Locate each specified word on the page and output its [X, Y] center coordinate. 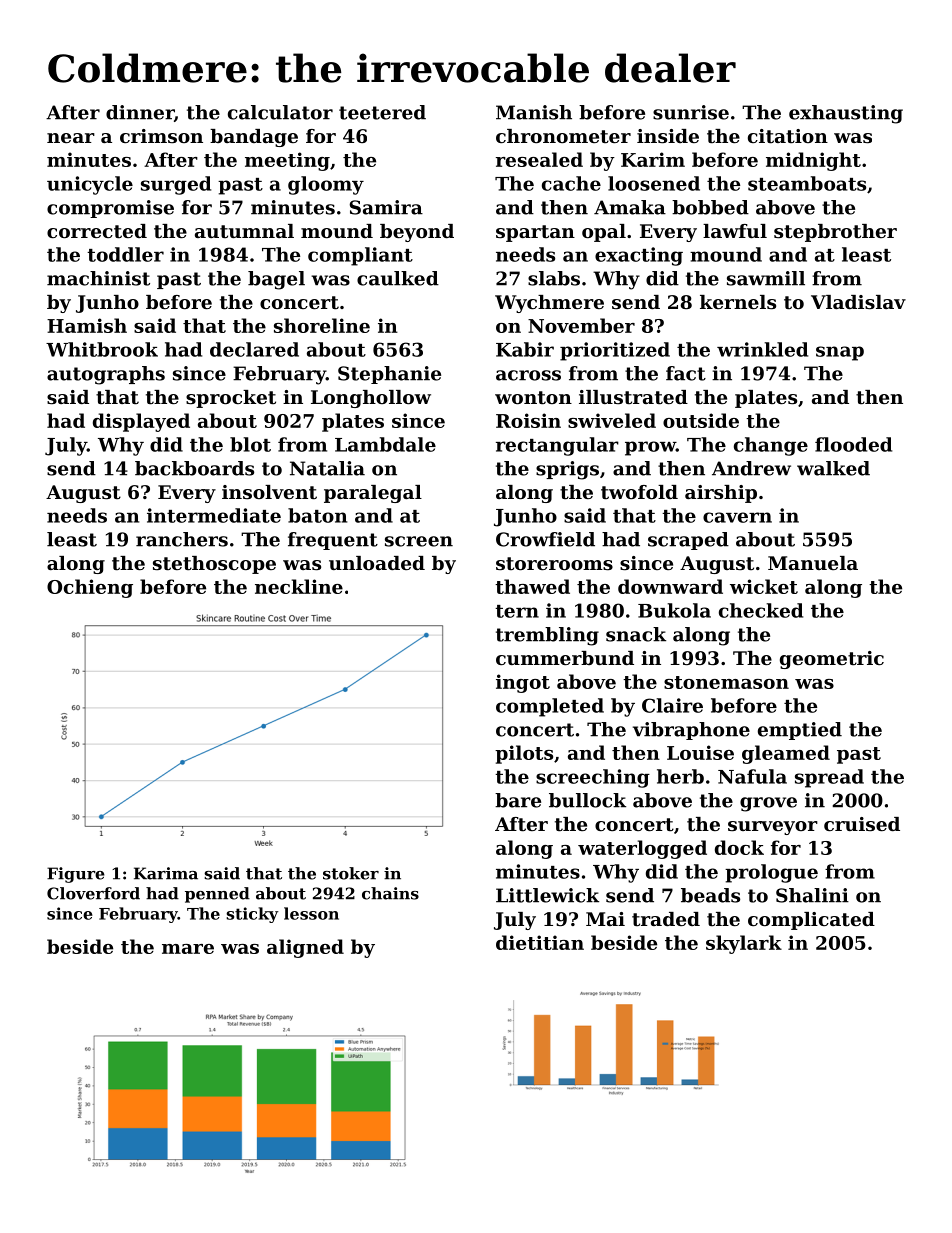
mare [188, 949]
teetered [382, 112]
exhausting [846, 114]
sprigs [567, 470]
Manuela [813, 563]
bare [518, 800]
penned [217, 895]
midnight [813, 161]
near [71, 138]
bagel [276, 280]
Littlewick [547, 895]
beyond [417, 233]
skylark [744, 944]
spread [829, 778]
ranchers [182, 539]
